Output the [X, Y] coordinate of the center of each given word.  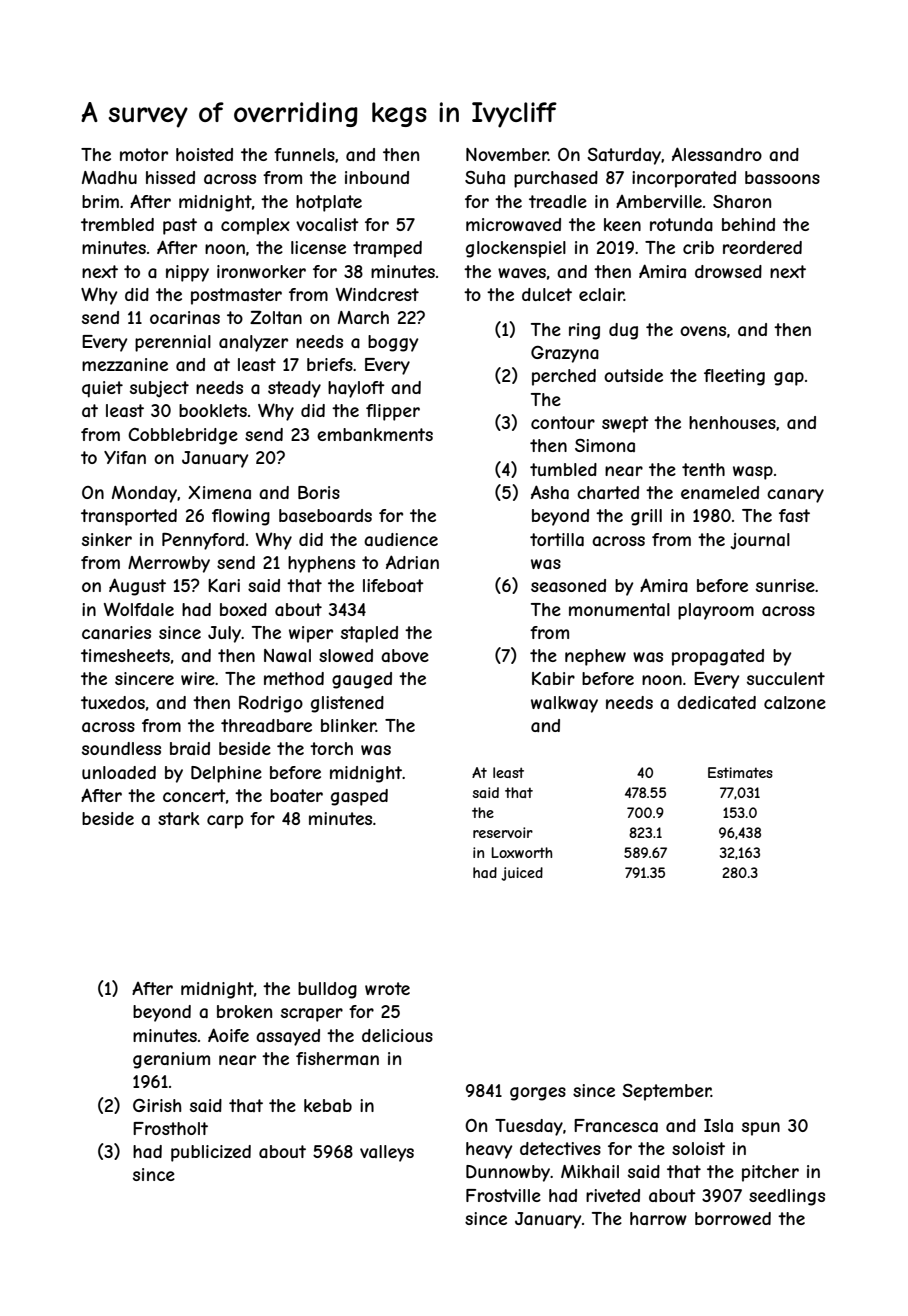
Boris [319, 492]
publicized [211, 1153]
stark [179, 818]
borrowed [733, 1218]
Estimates [740, 772]
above [405, 655]
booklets [213, 410]
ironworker [261, 271]
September [666, 1092]
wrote [387, 988]
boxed [243, 609]
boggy [393, 343]
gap [789, 379]
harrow [658, 1218]
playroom [716, 611]
